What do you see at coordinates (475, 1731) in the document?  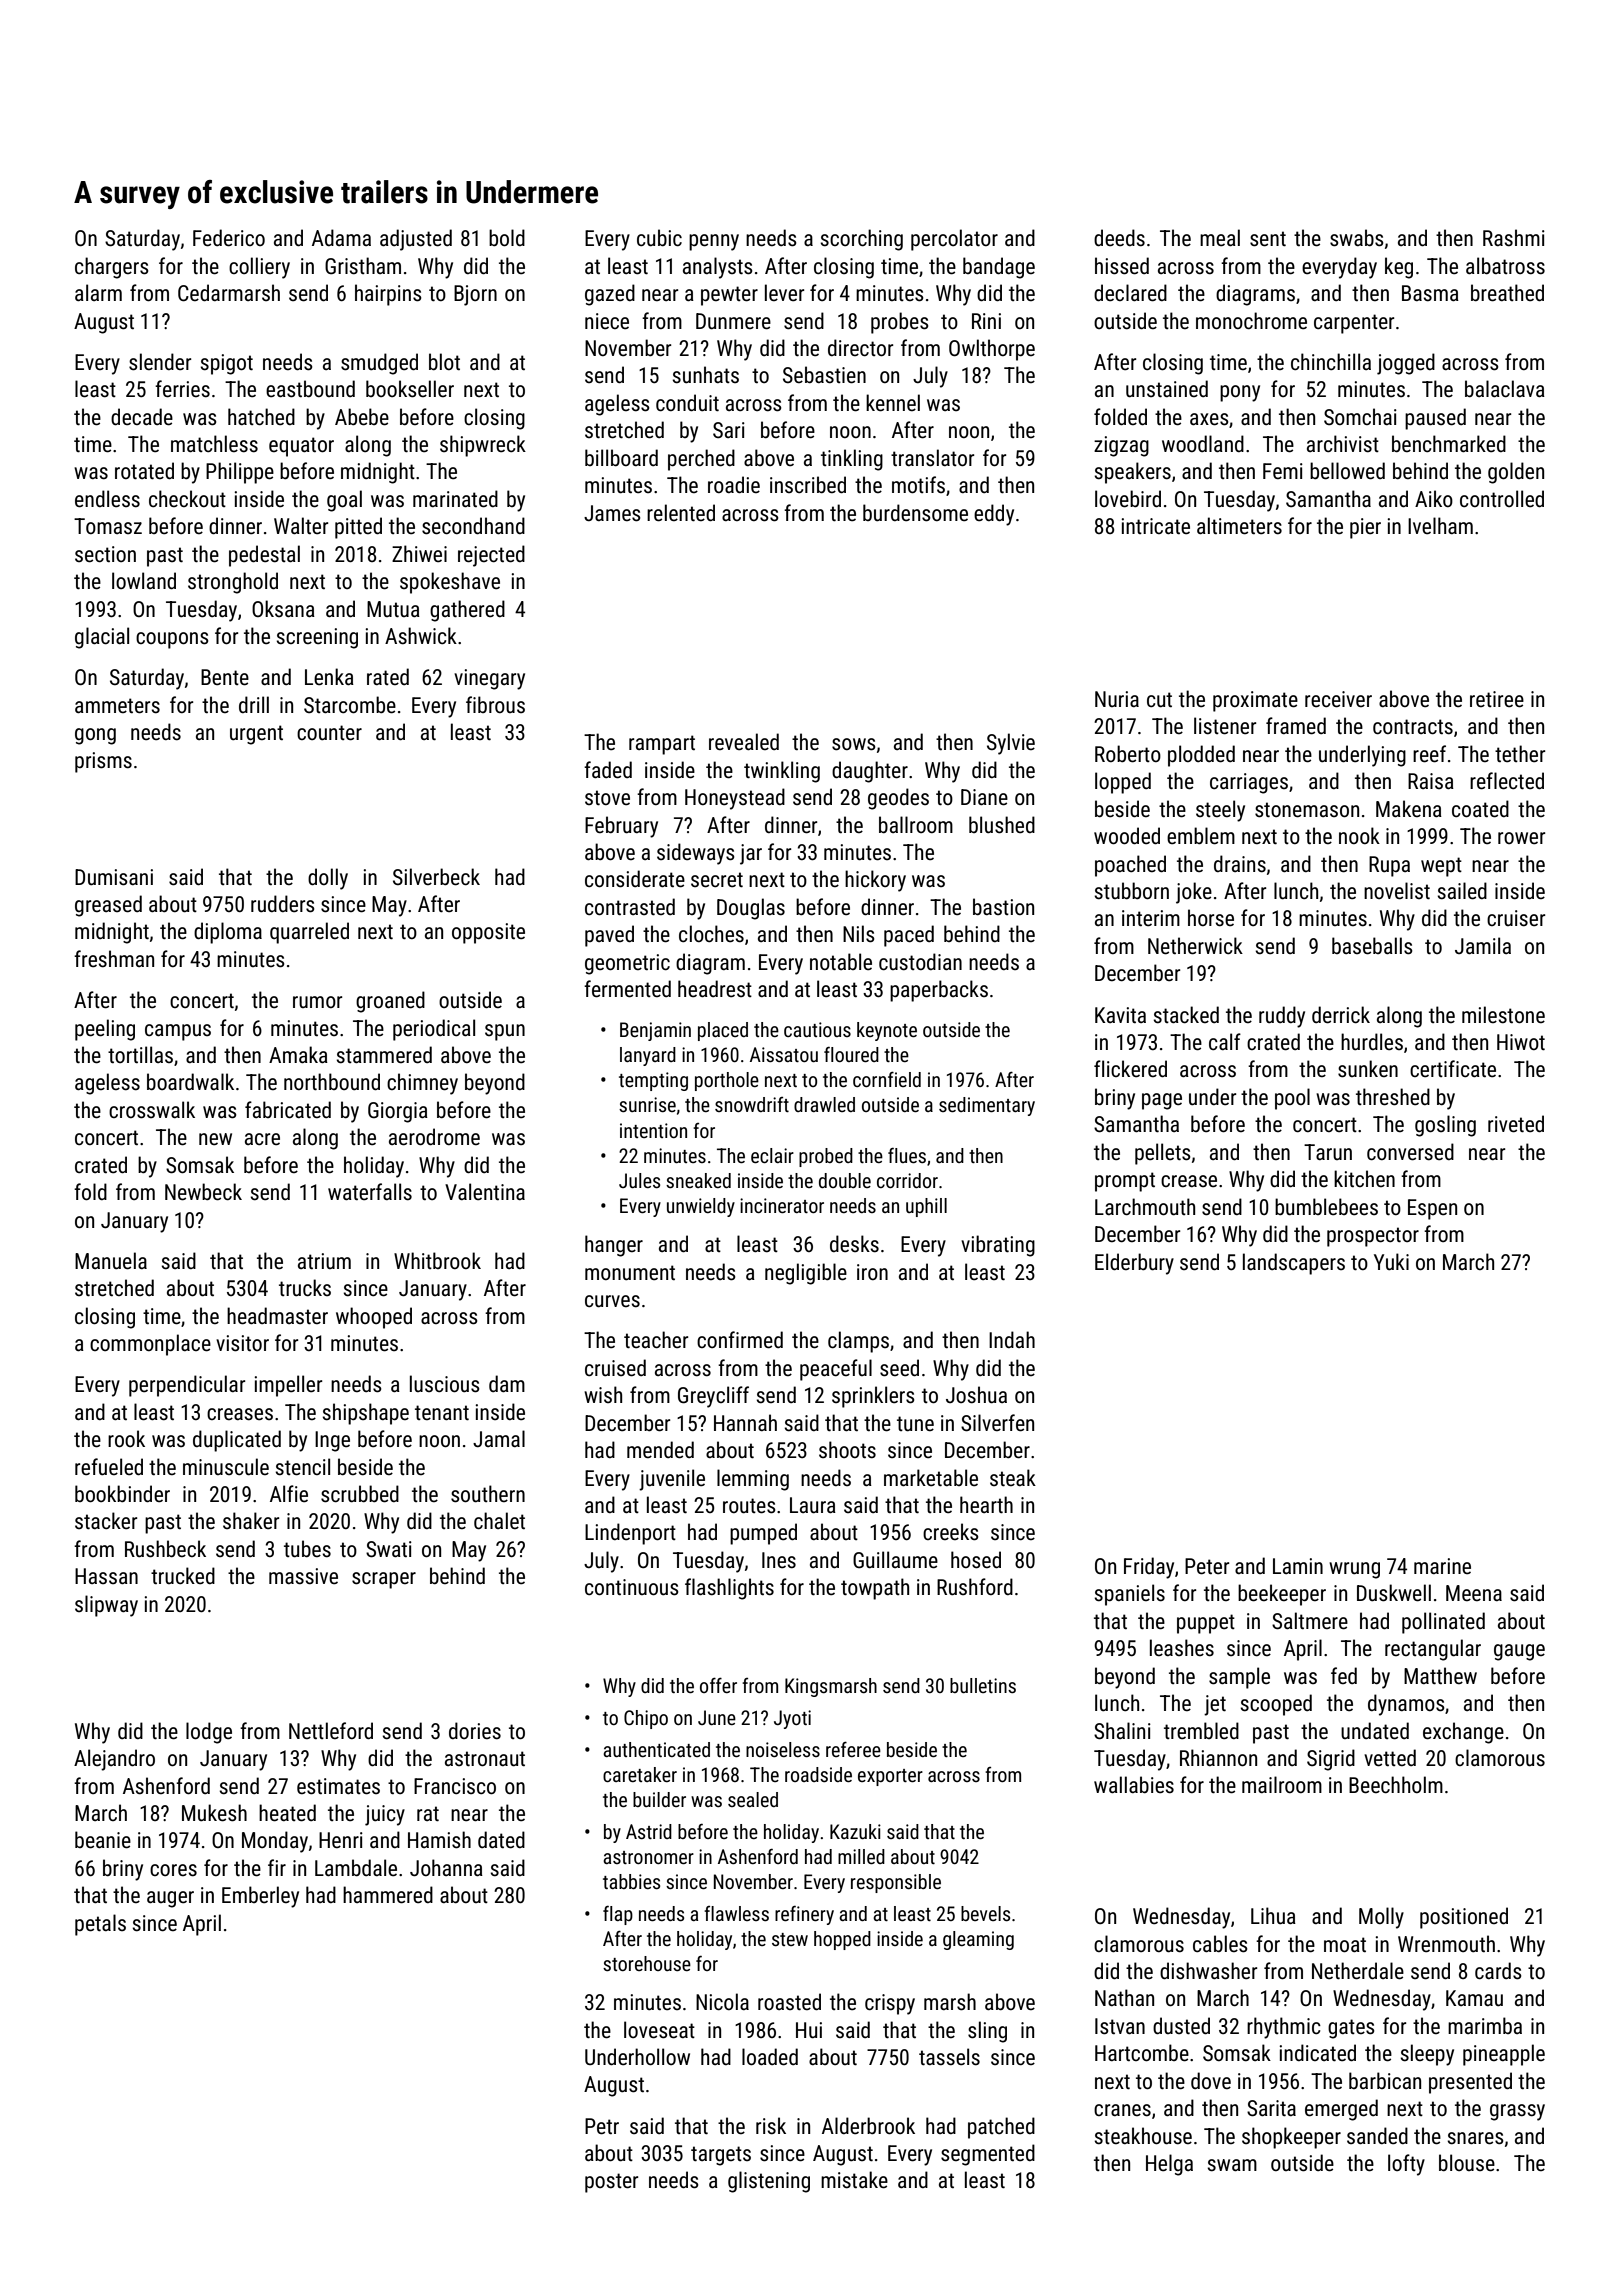 I see `dories` at bounding box center [475, 1731].
